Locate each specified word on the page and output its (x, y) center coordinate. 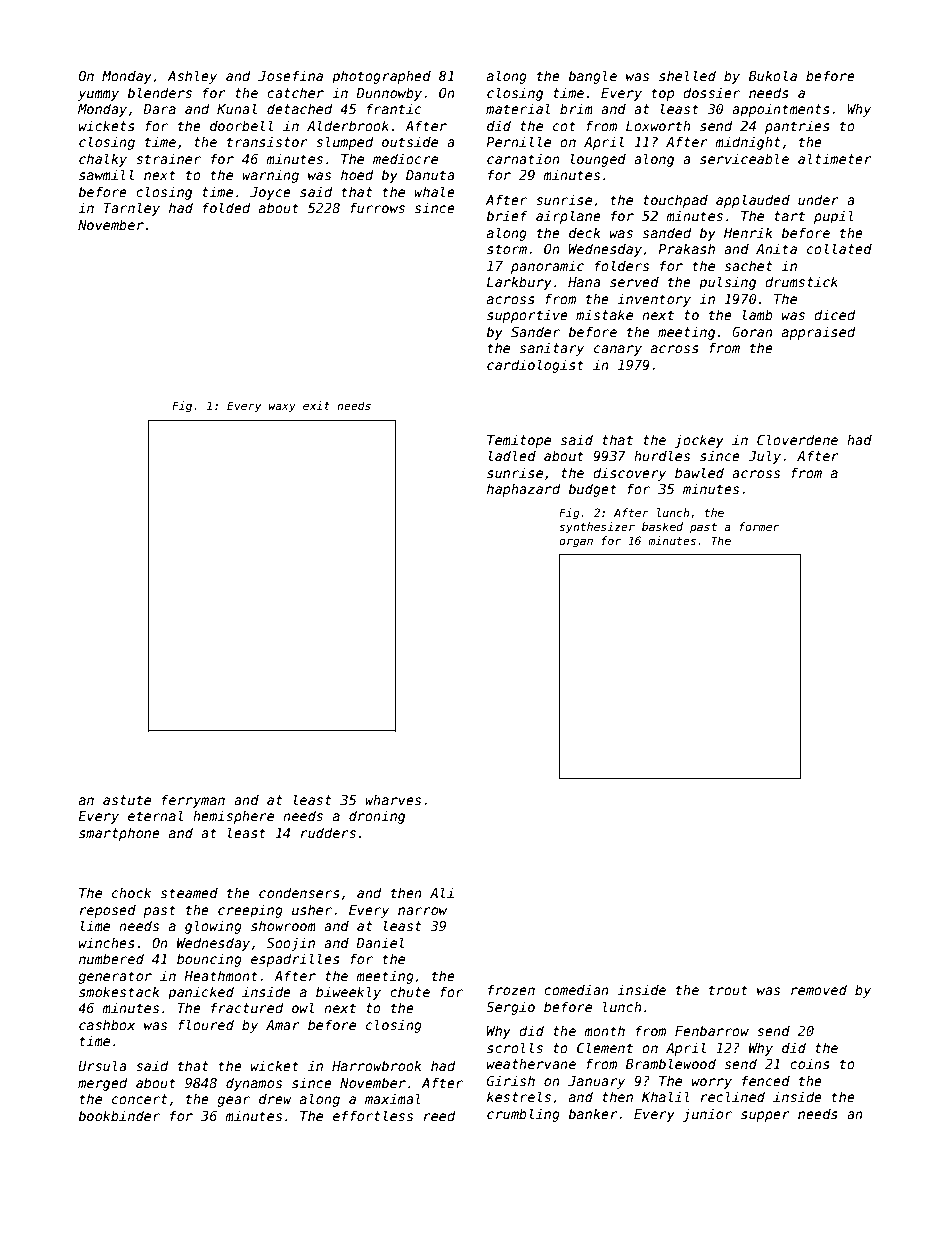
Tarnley (132, 209)
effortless (373, 1115)
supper (765, 1116)
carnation (523, 158)
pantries (797, 127)
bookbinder (119, 1115)
